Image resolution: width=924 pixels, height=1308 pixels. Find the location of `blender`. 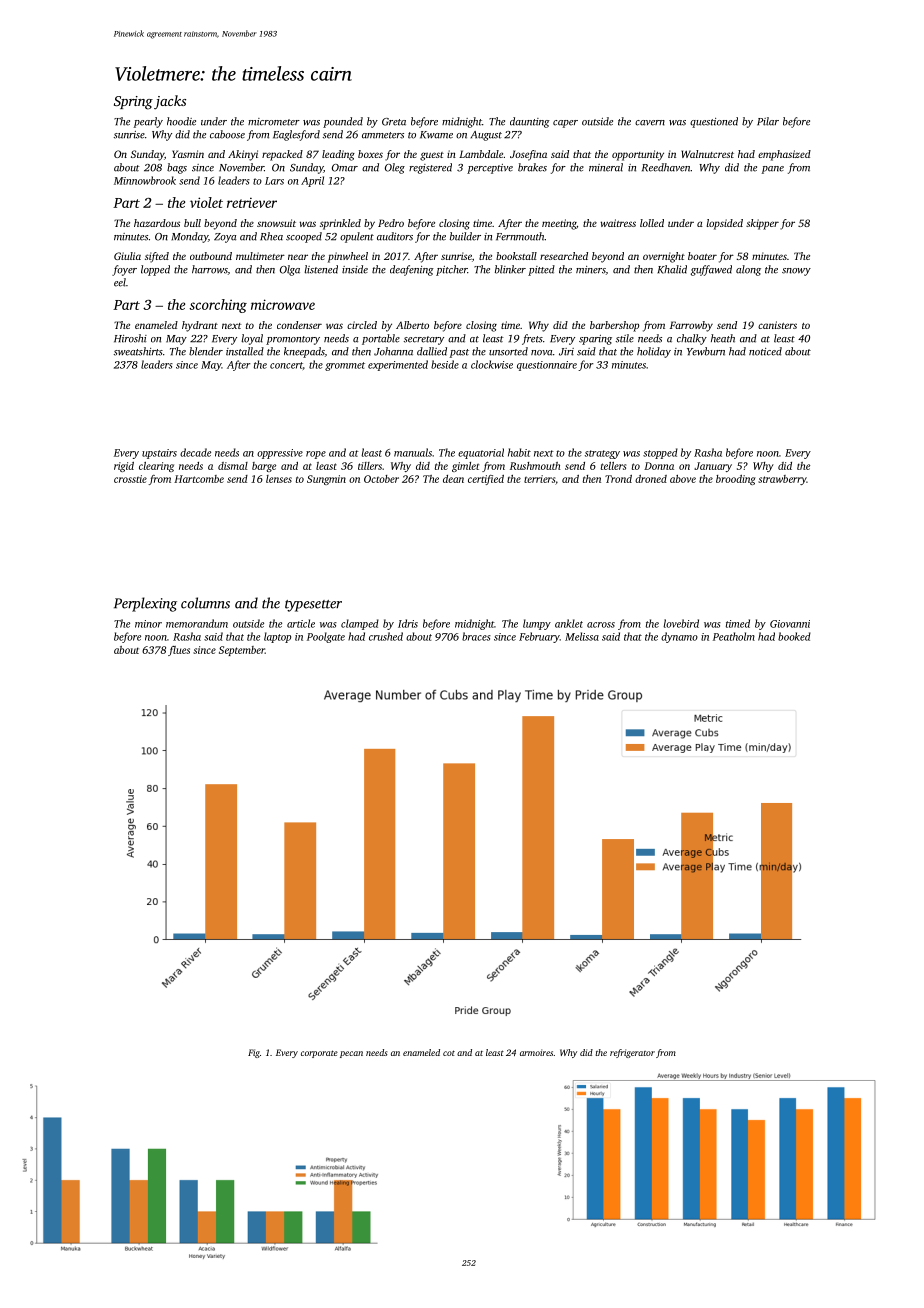

blender is located at coordinates (206, 351).
